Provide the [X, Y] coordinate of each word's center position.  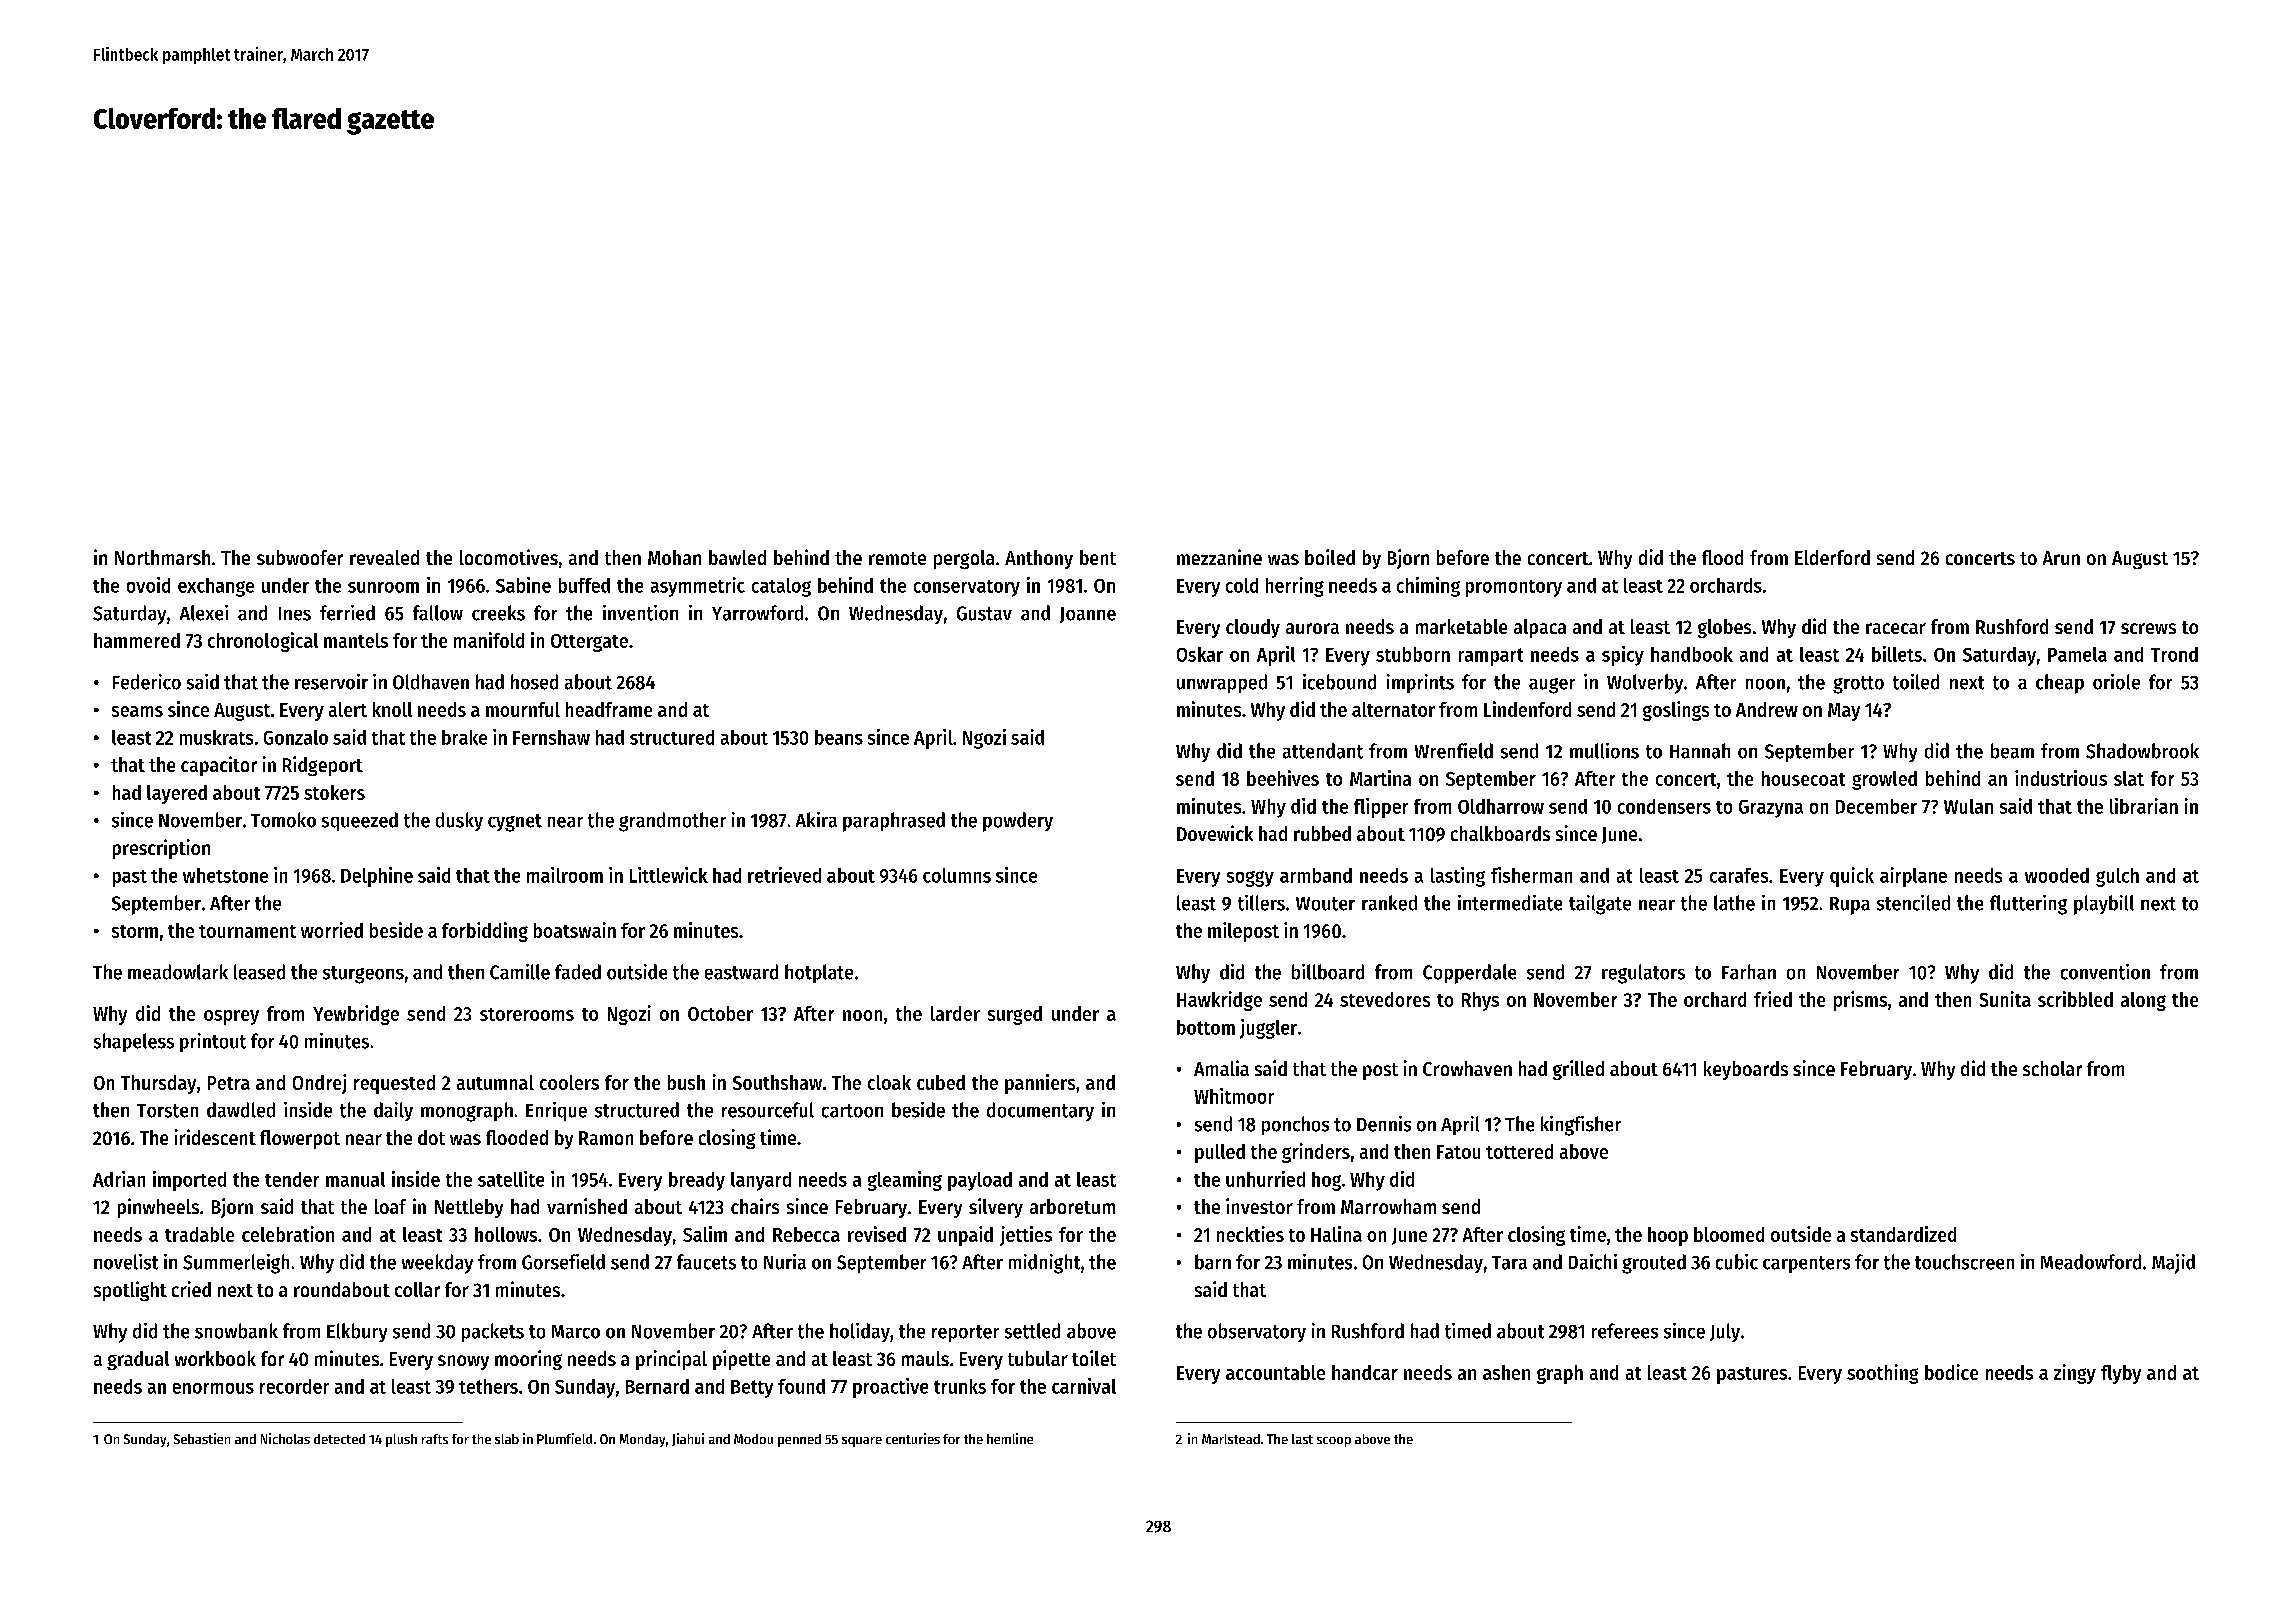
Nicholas [285, 1438]
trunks [960, 1386]
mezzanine [1219, 557]
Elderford [1832, 557]
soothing [1882, 1374]
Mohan [674, 557]
